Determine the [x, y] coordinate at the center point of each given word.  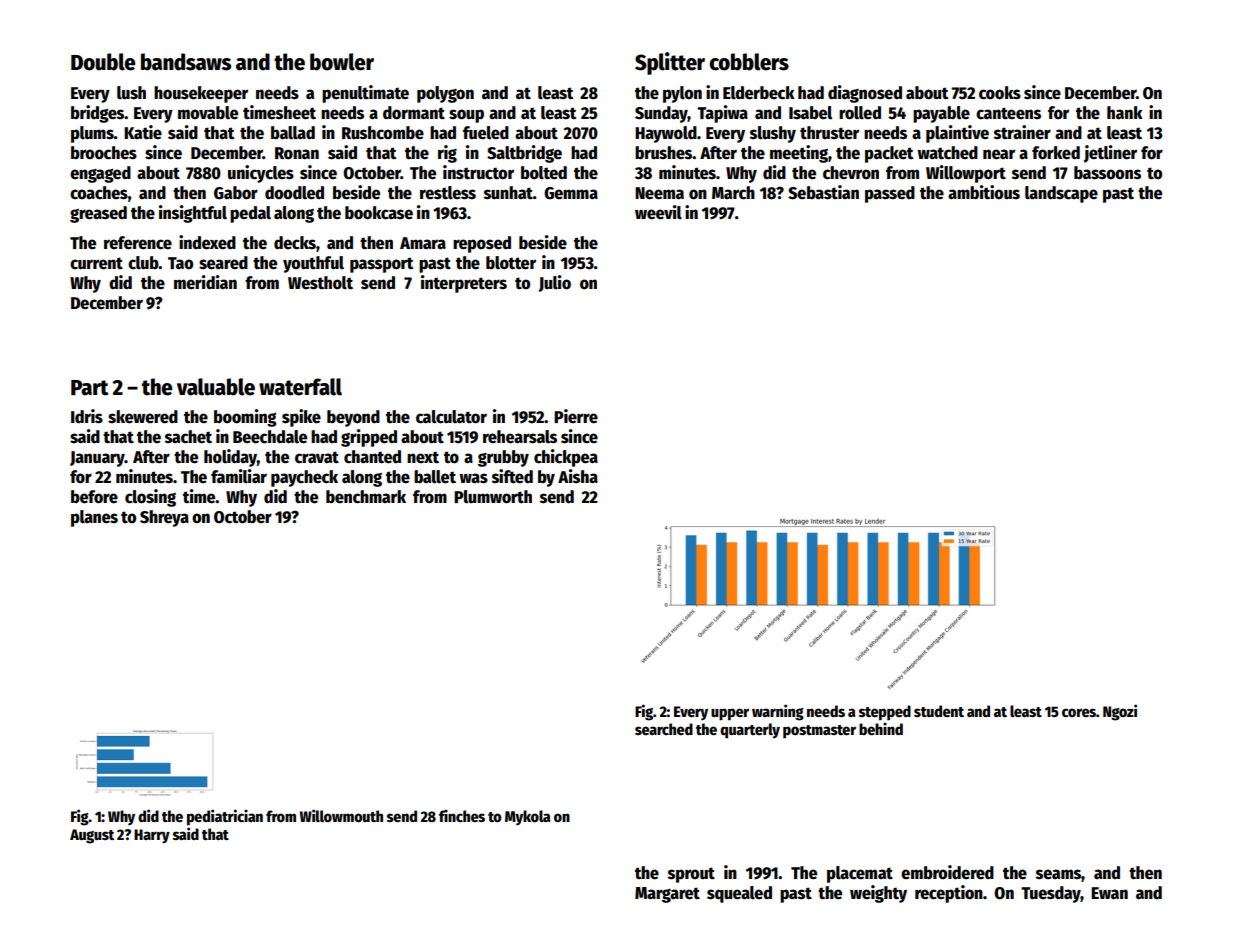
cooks [1000, 93]
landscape [1061, 194]
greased [98, 214]
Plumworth [493, 497]
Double [103, 62]
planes [94, 518]
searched [664, 729]
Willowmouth [341, 815]
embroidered [947, 872]
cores [1079, 712]
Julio [555, 283]
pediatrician [225, 817]
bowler [342, 62]
